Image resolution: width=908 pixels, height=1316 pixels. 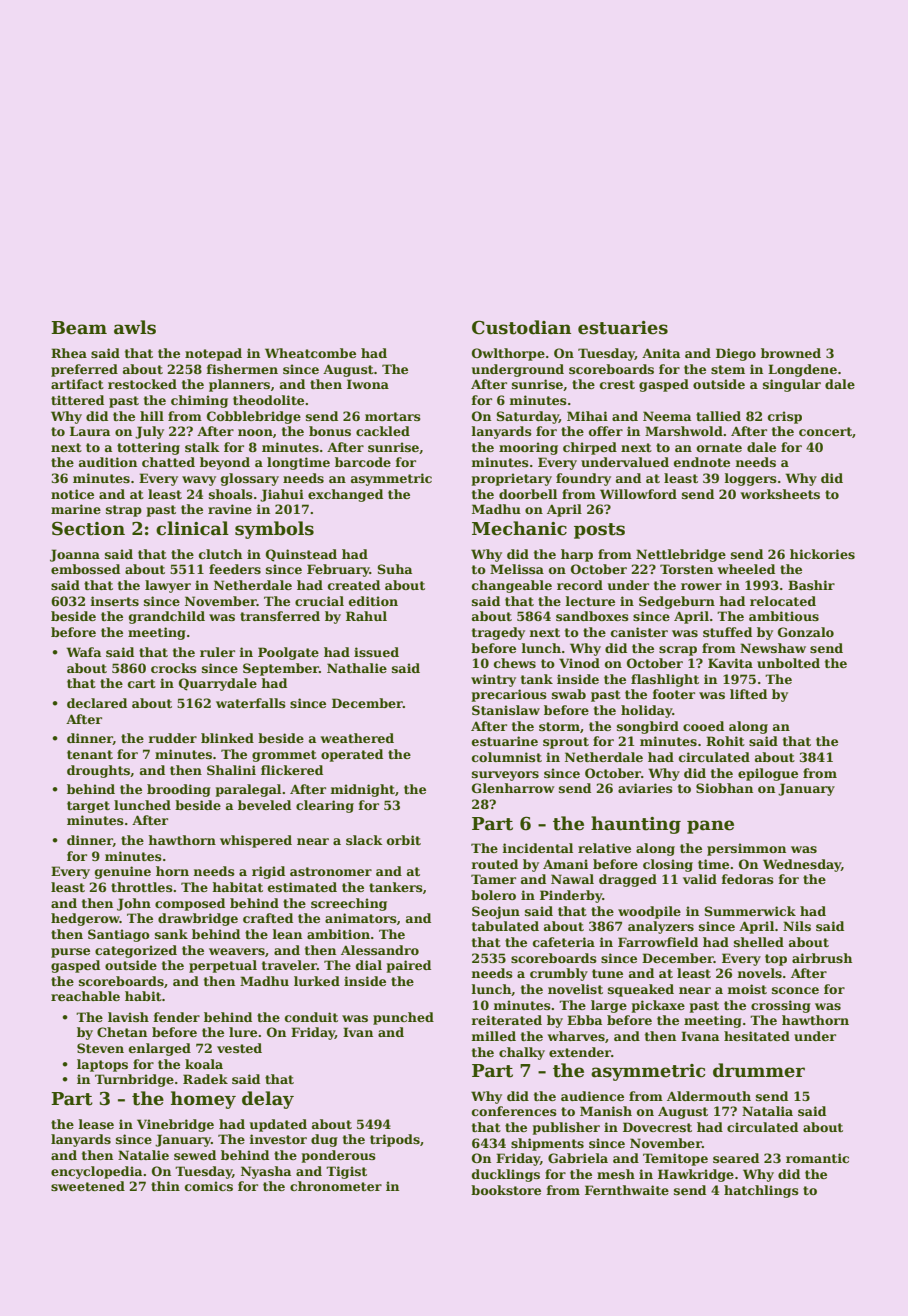 I want to click on exchanged, so click(x=345, y=495).
